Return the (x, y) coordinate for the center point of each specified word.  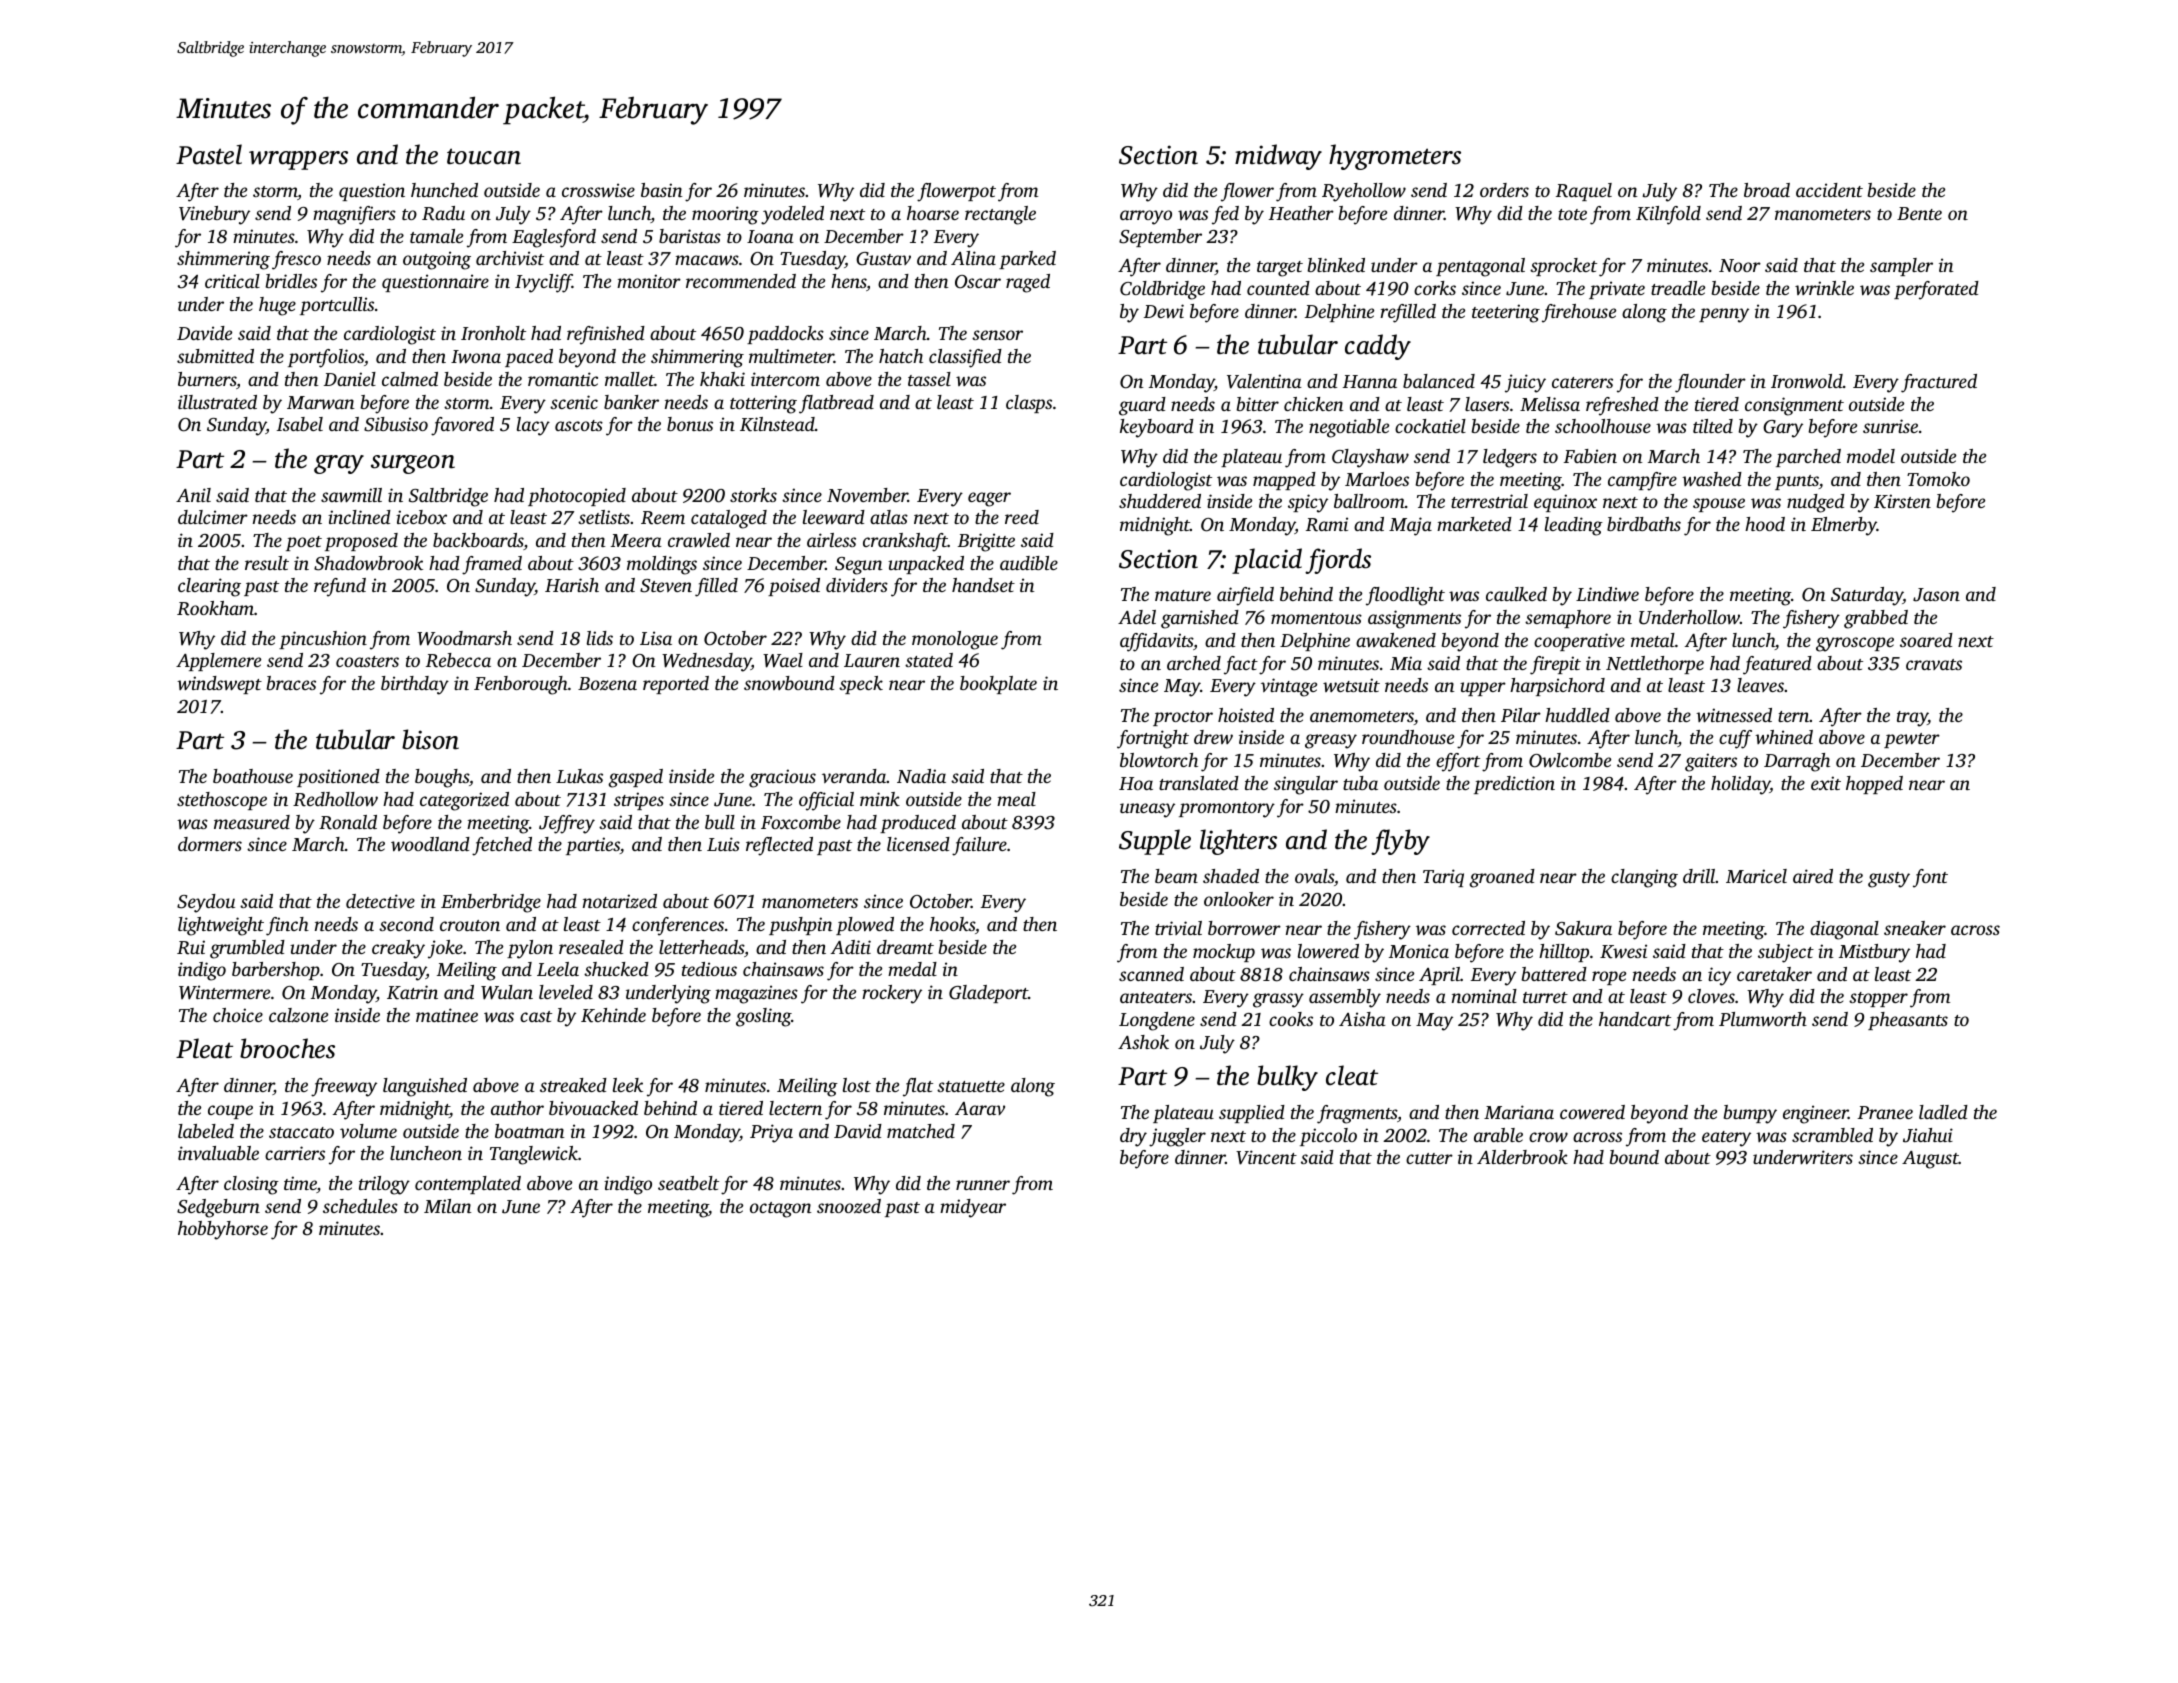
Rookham (215, 608)
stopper (1878, 999)
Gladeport (988, 994)
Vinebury (214, 215)
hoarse (933, 213)
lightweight (221, 926)
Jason (1936, 595)
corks (1435, 288)
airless (831, 540)
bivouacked (593, 1108)
